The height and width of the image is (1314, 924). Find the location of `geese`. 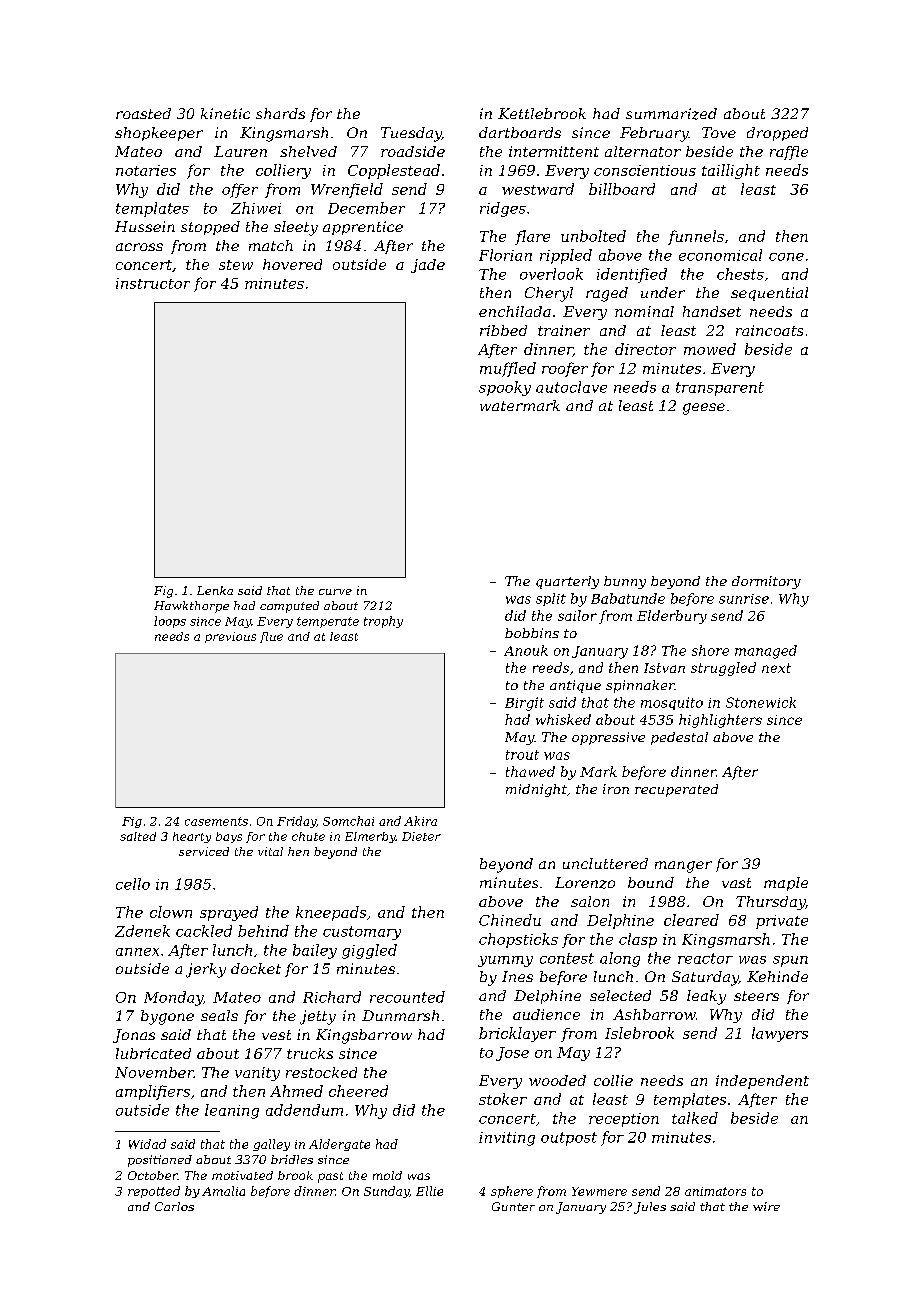

geese is located at coordinates (704, 409).
